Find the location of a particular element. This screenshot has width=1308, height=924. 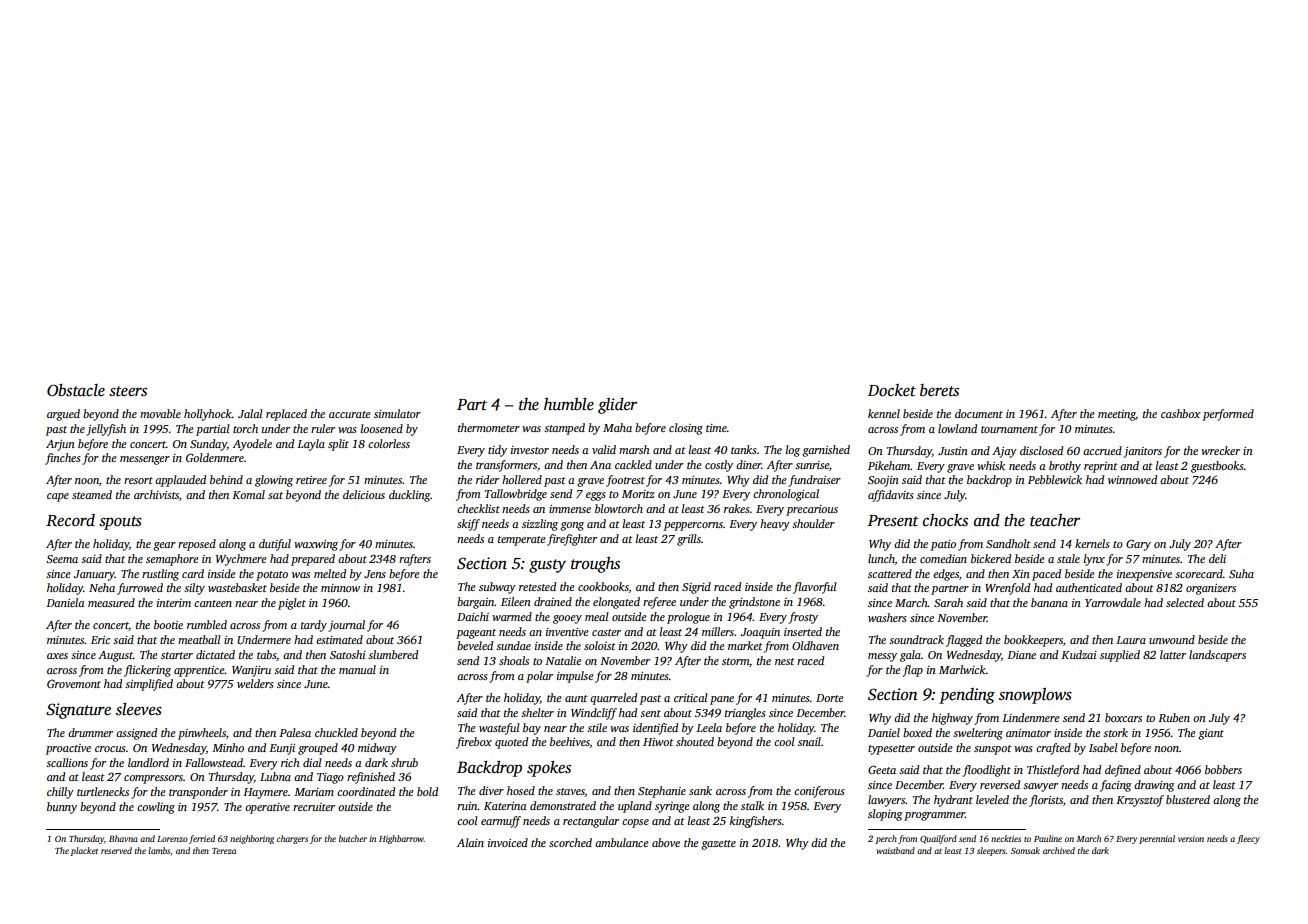

banana is located at coordinates (1049, 602).
